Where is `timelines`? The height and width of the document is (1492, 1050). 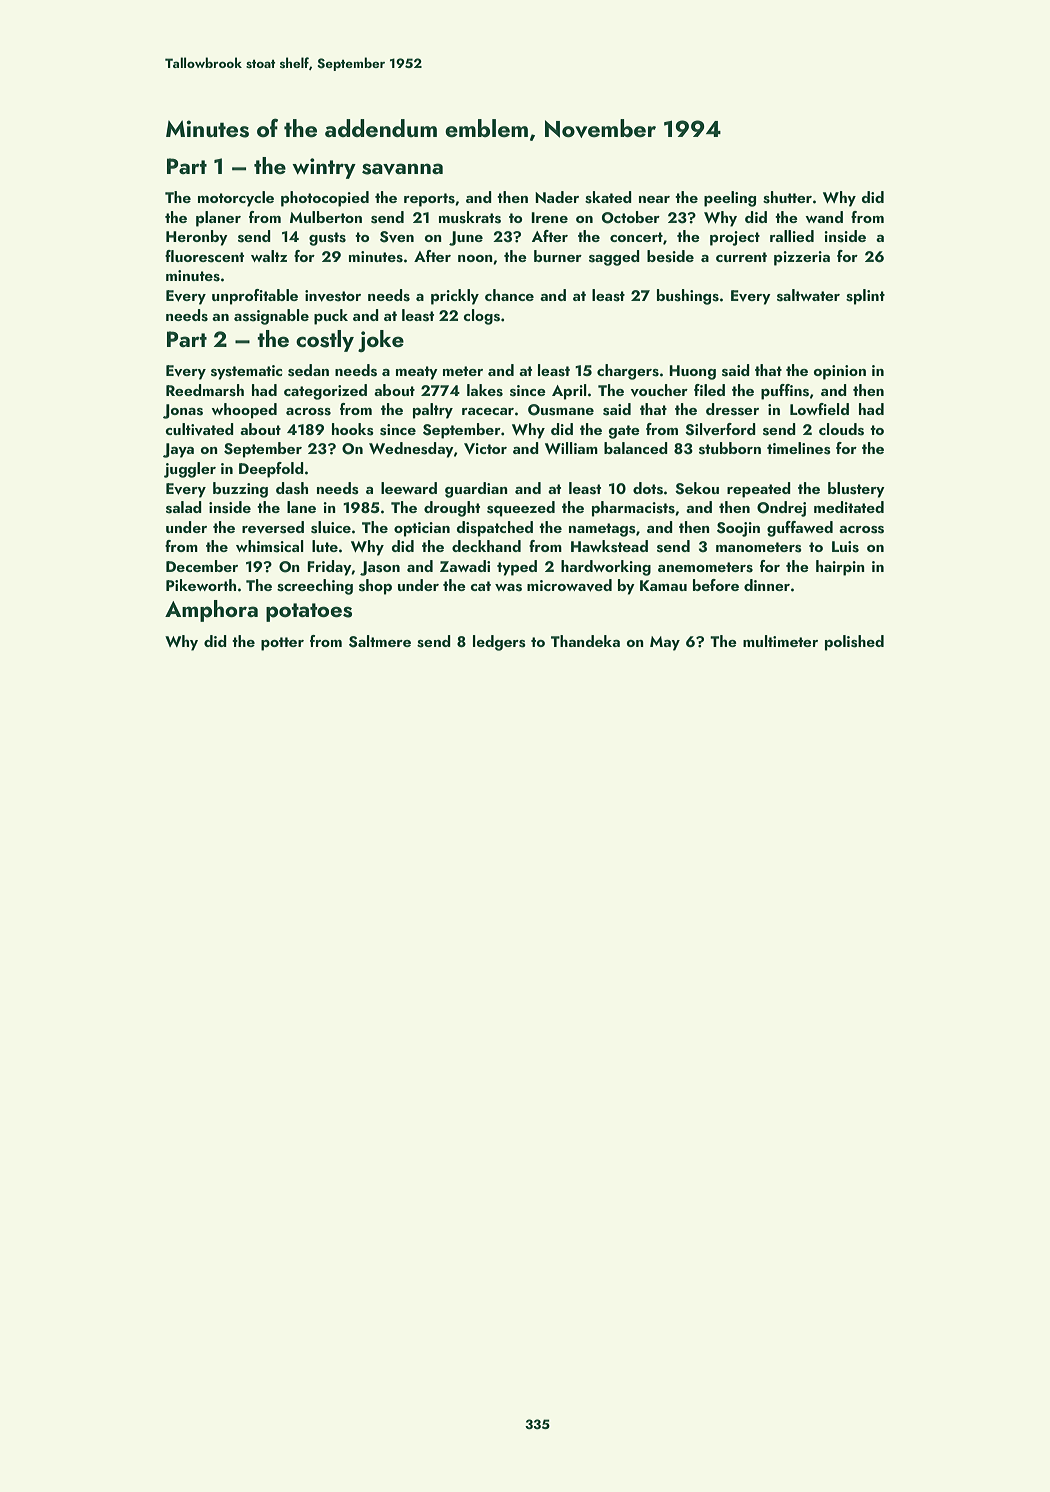
timelines is located at coordinates (799, 448).
